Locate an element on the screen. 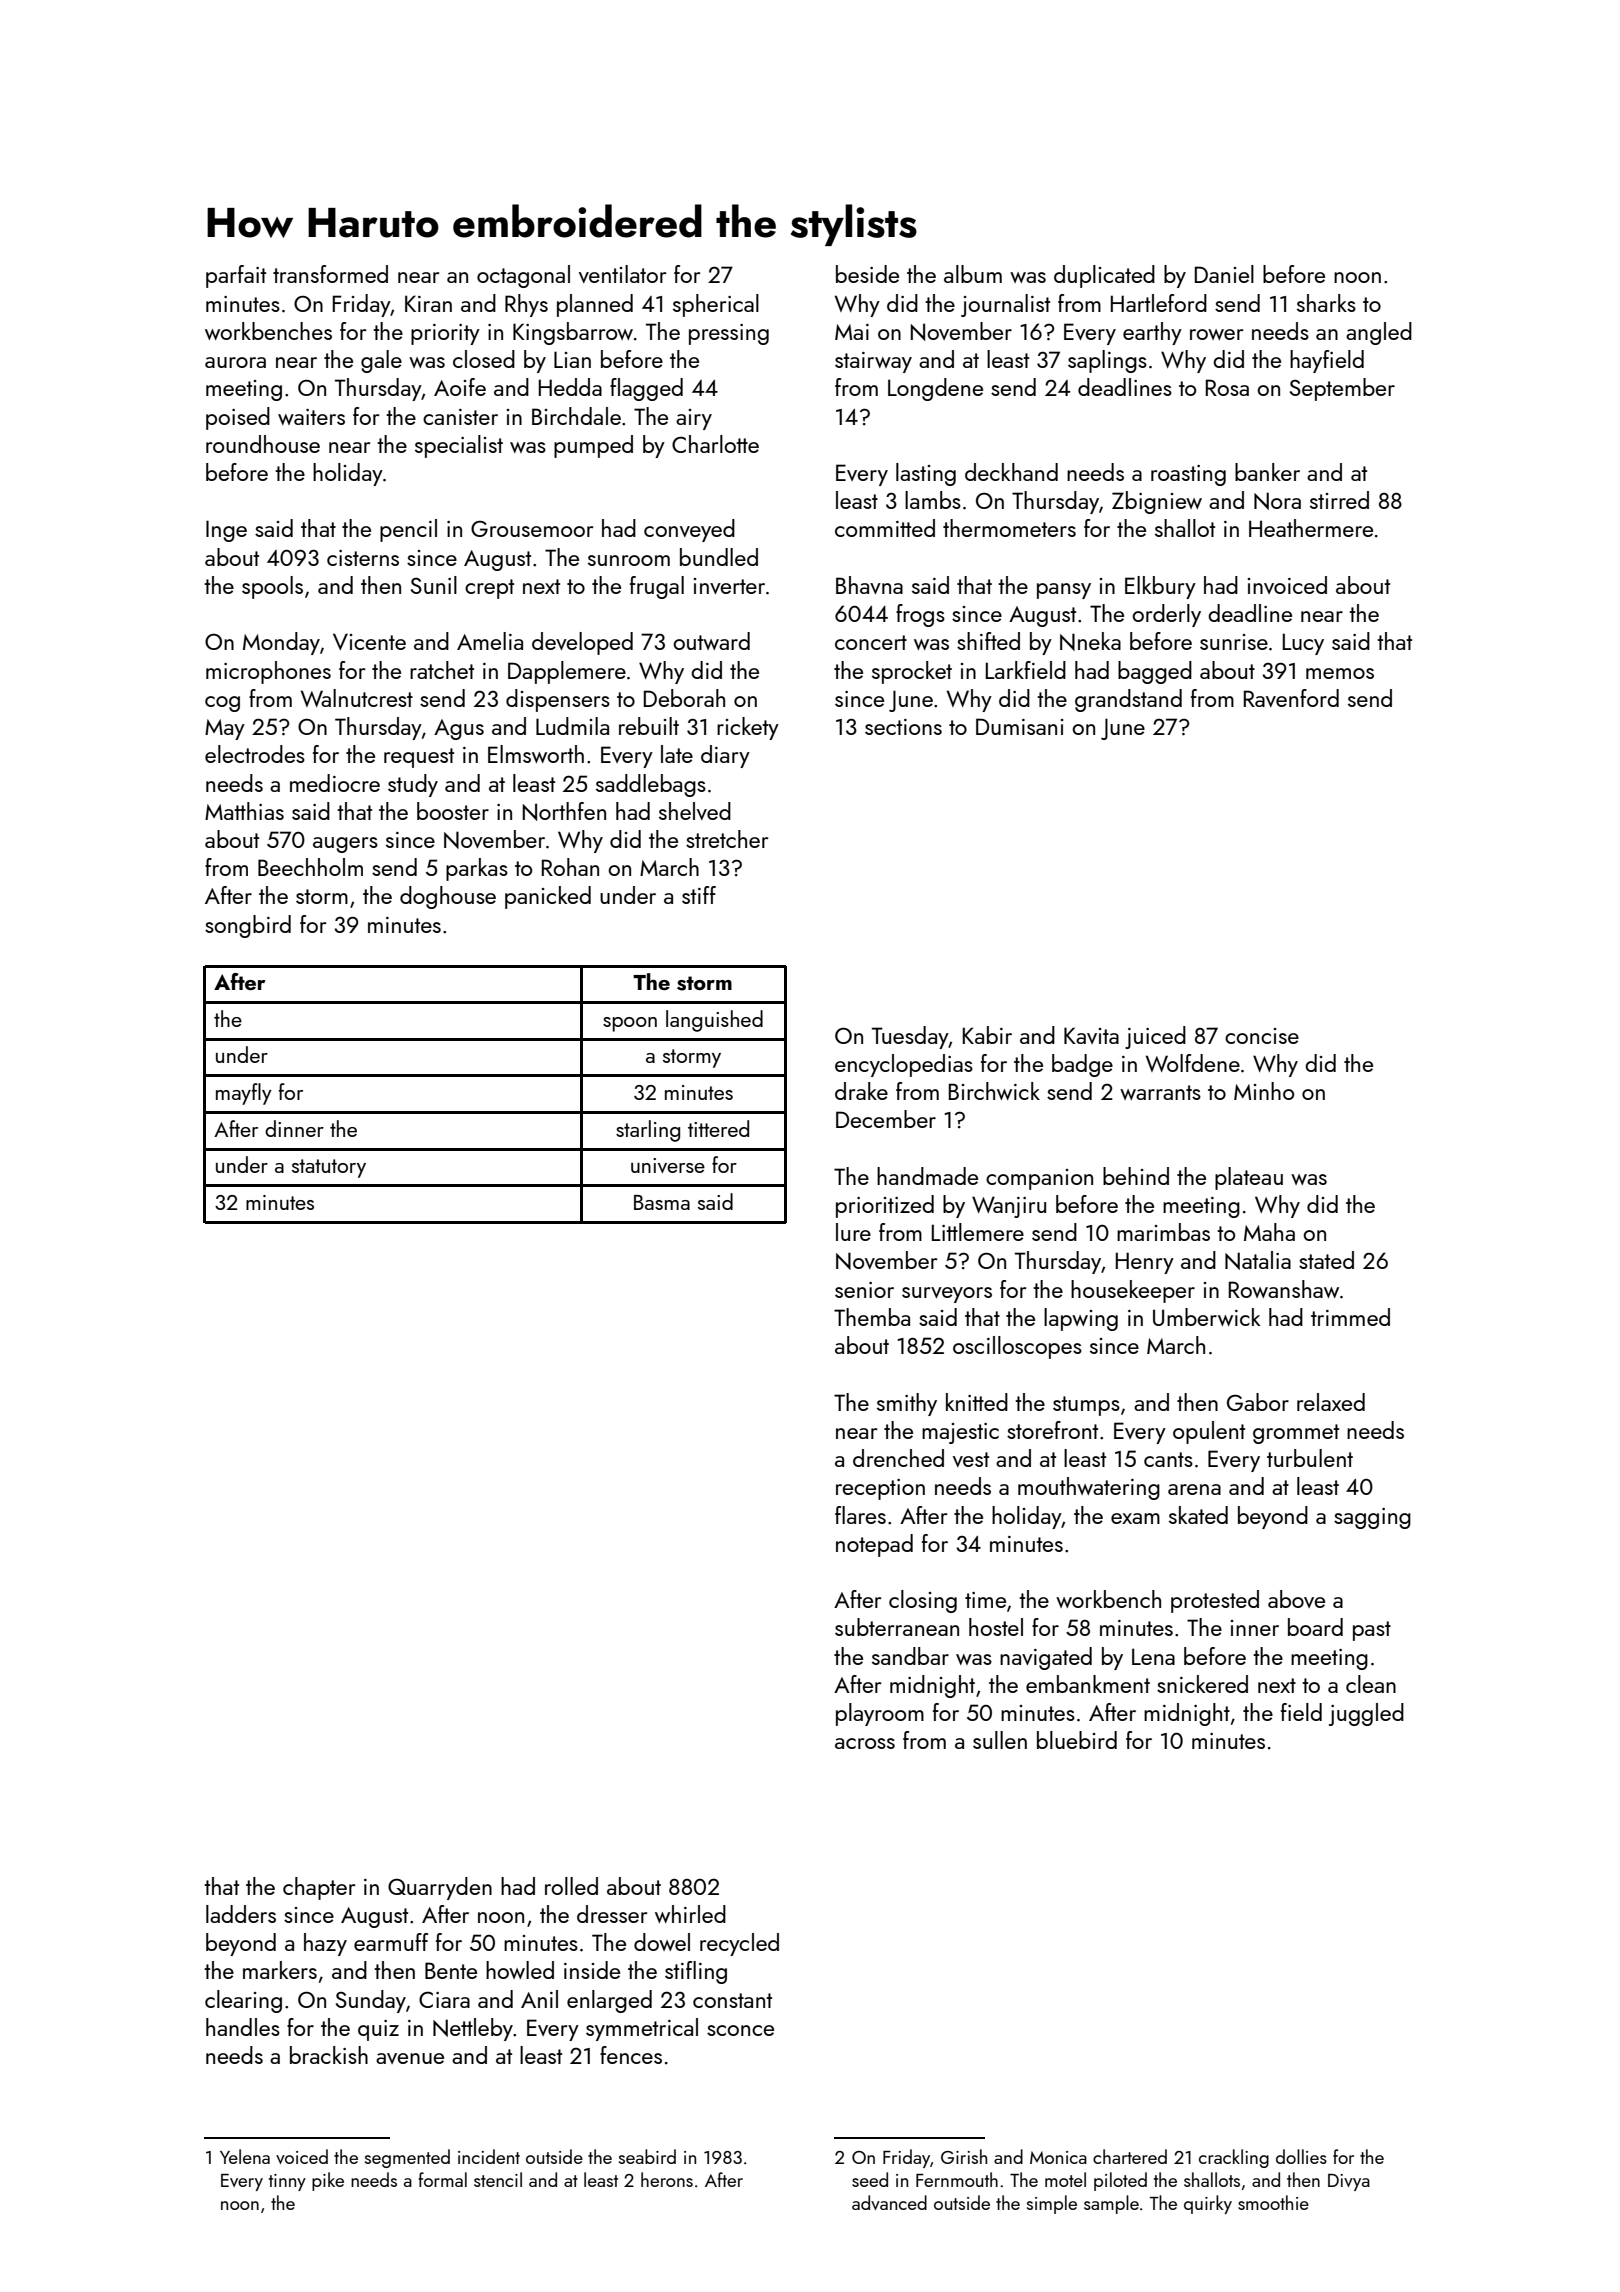 This screenshot has width=1620, height=2292. doghouse is located at coordinates (448, 897).
